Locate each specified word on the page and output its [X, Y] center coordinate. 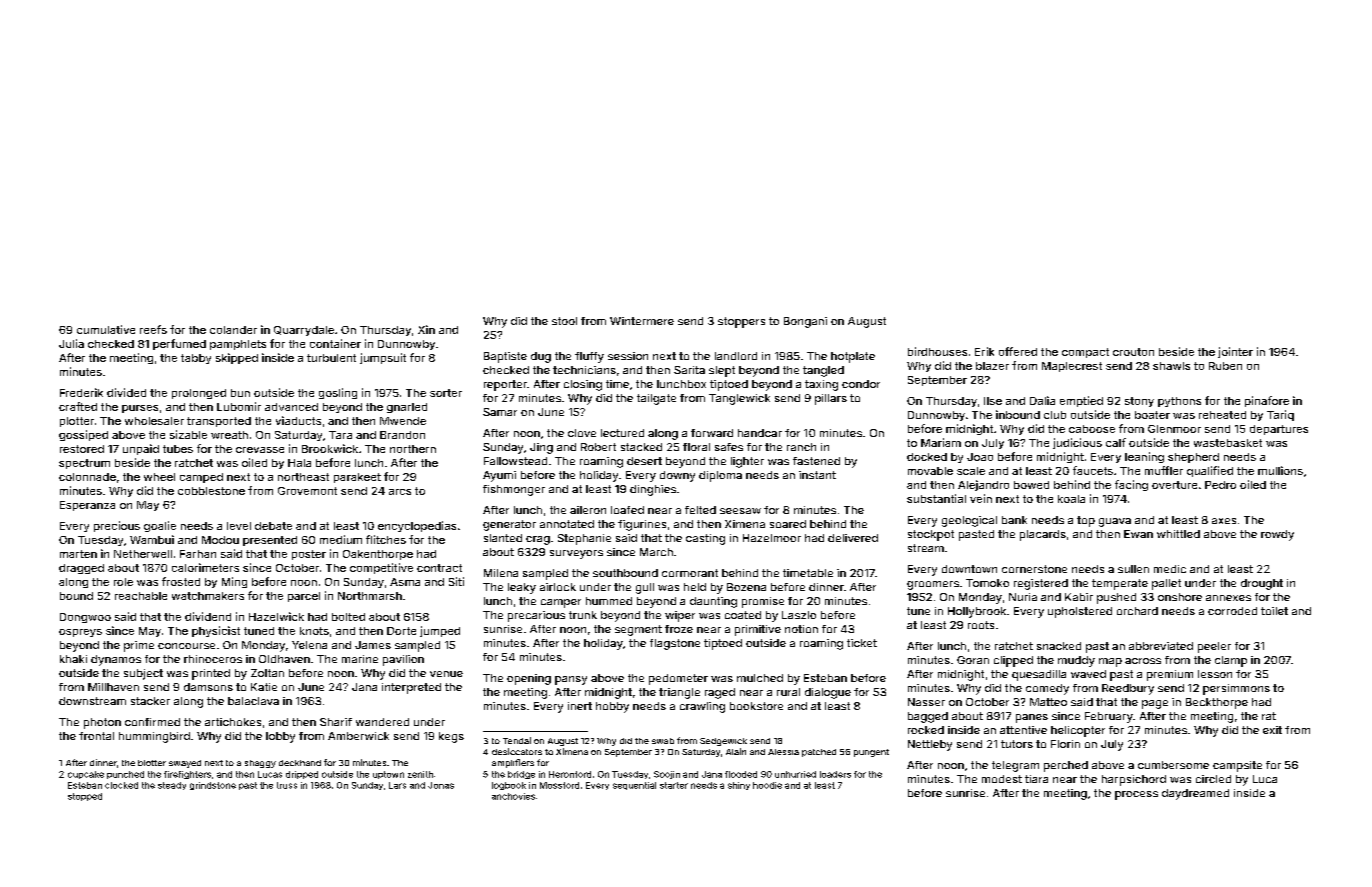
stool [564, 321]
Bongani [805, 322]
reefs [153, 329]
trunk [583, 615]
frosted [181, 581]
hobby [612, 707]
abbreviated [1161, 646]
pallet [1166, 584]
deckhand [300, 763]
